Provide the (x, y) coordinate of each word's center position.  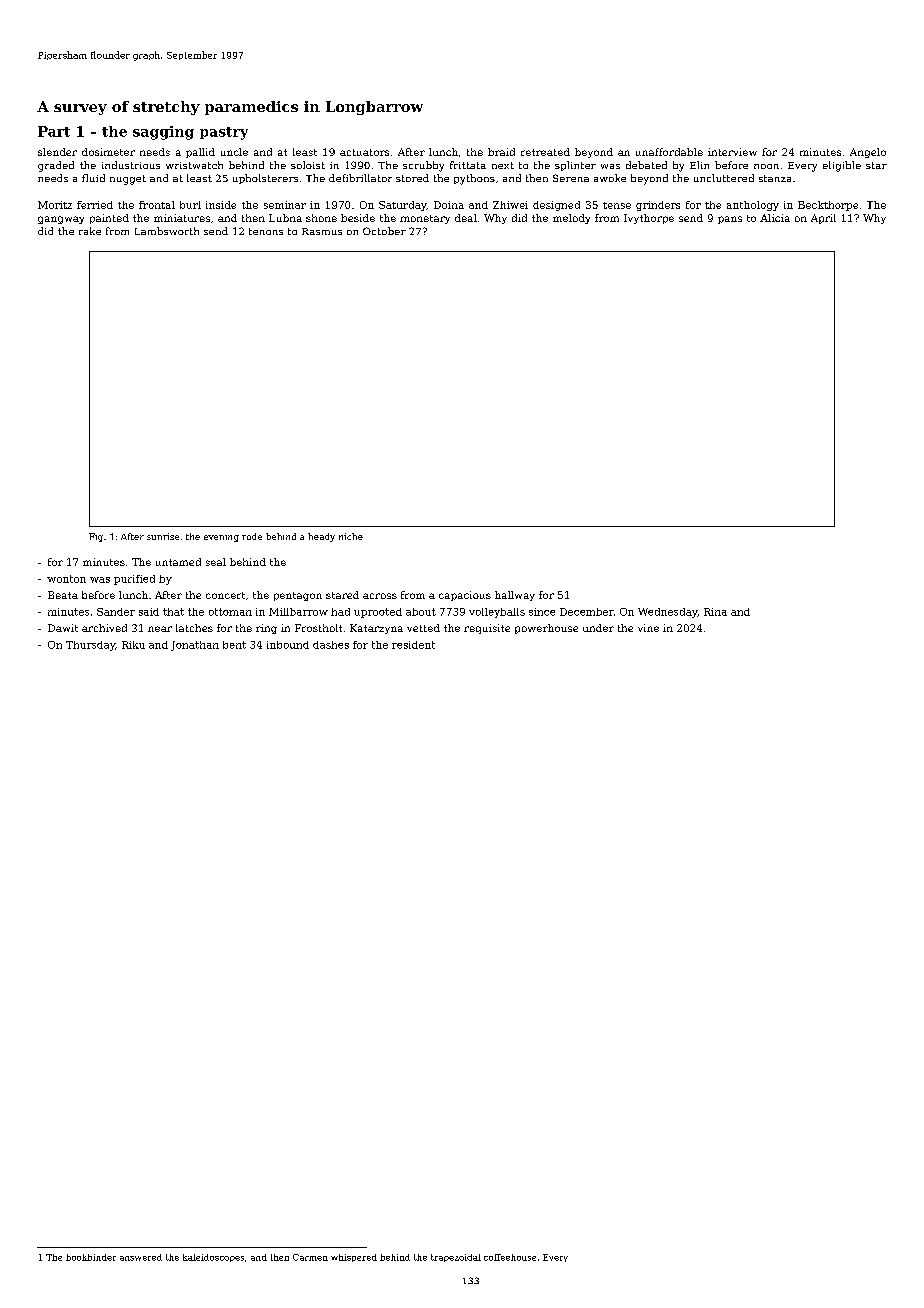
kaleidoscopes (213, 1258)
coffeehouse (510, 1257)
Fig (96, 537)
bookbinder (91, 1257)
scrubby (423, 166)
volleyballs (497, 613)
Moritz (55, 205)
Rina (715, 612)
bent (234, 645)
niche (351, 536)
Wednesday (667, 613)
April (823, 219)
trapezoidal (456, 1258)
